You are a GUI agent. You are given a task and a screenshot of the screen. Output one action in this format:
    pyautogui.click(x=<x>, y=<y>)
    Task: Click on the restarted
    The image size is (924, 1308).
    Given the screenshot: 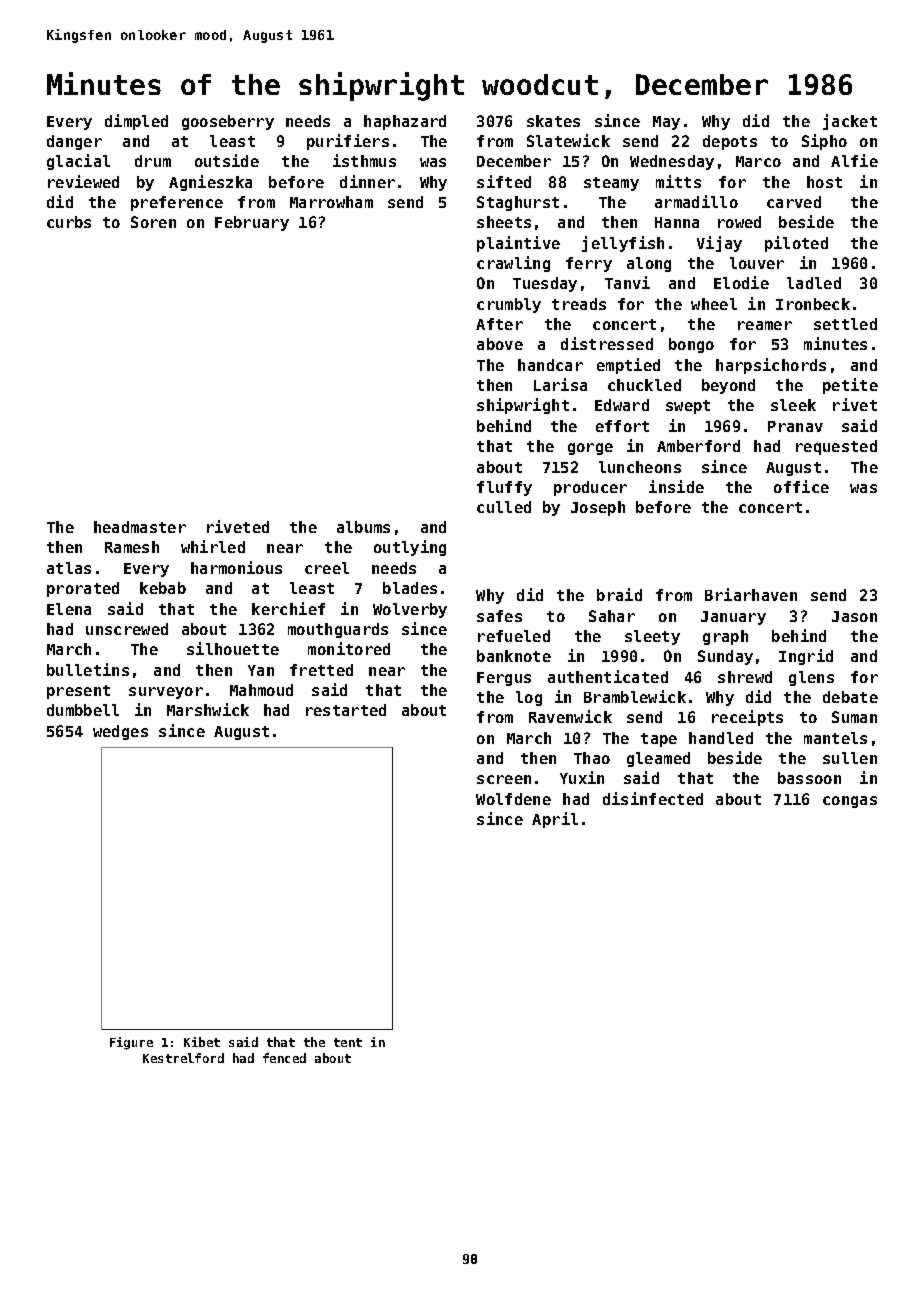 What is the action you would take?
    pyautogui.click(x=346, y=710)
